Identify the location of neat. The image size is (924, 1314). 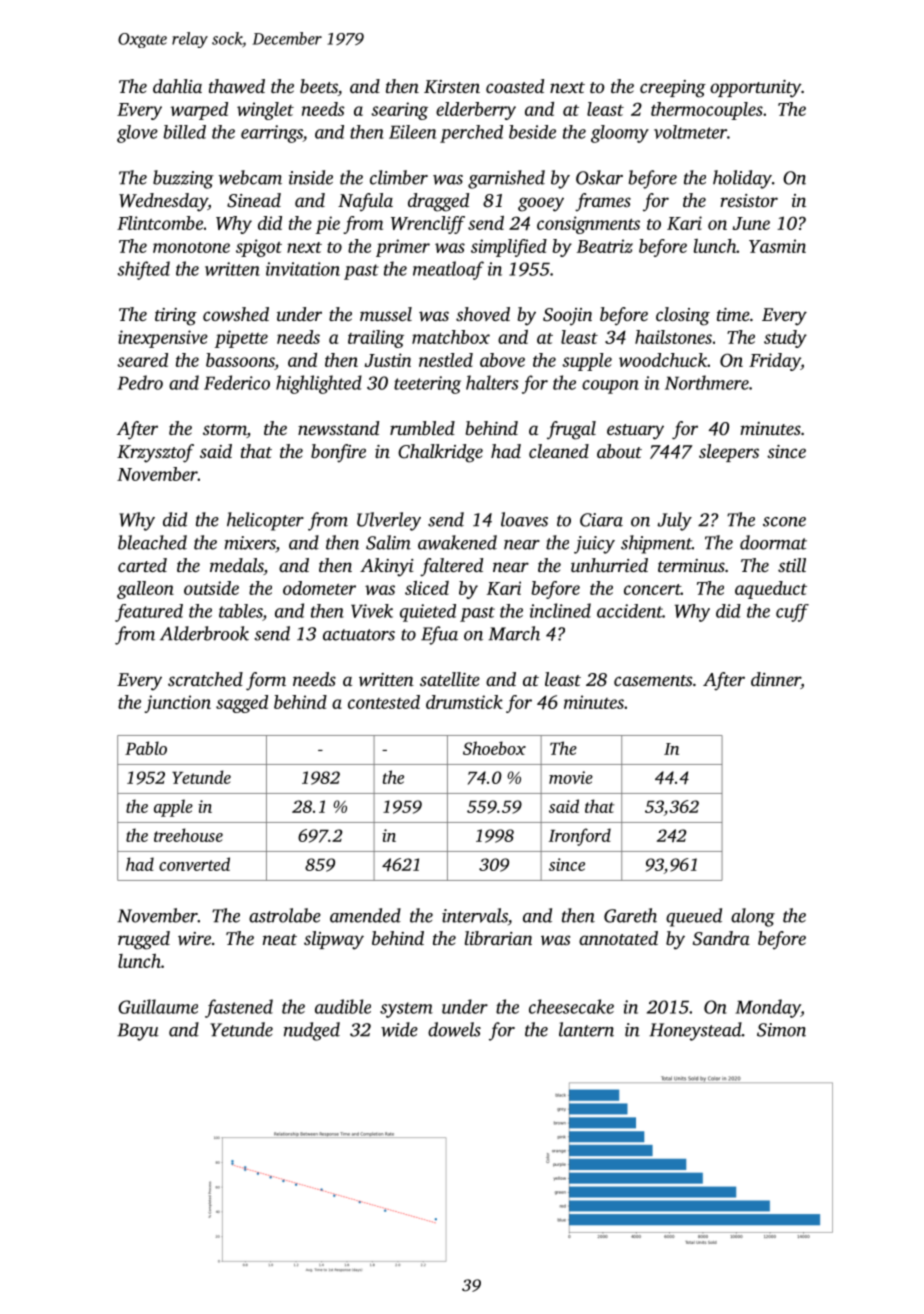
(280, 939).
